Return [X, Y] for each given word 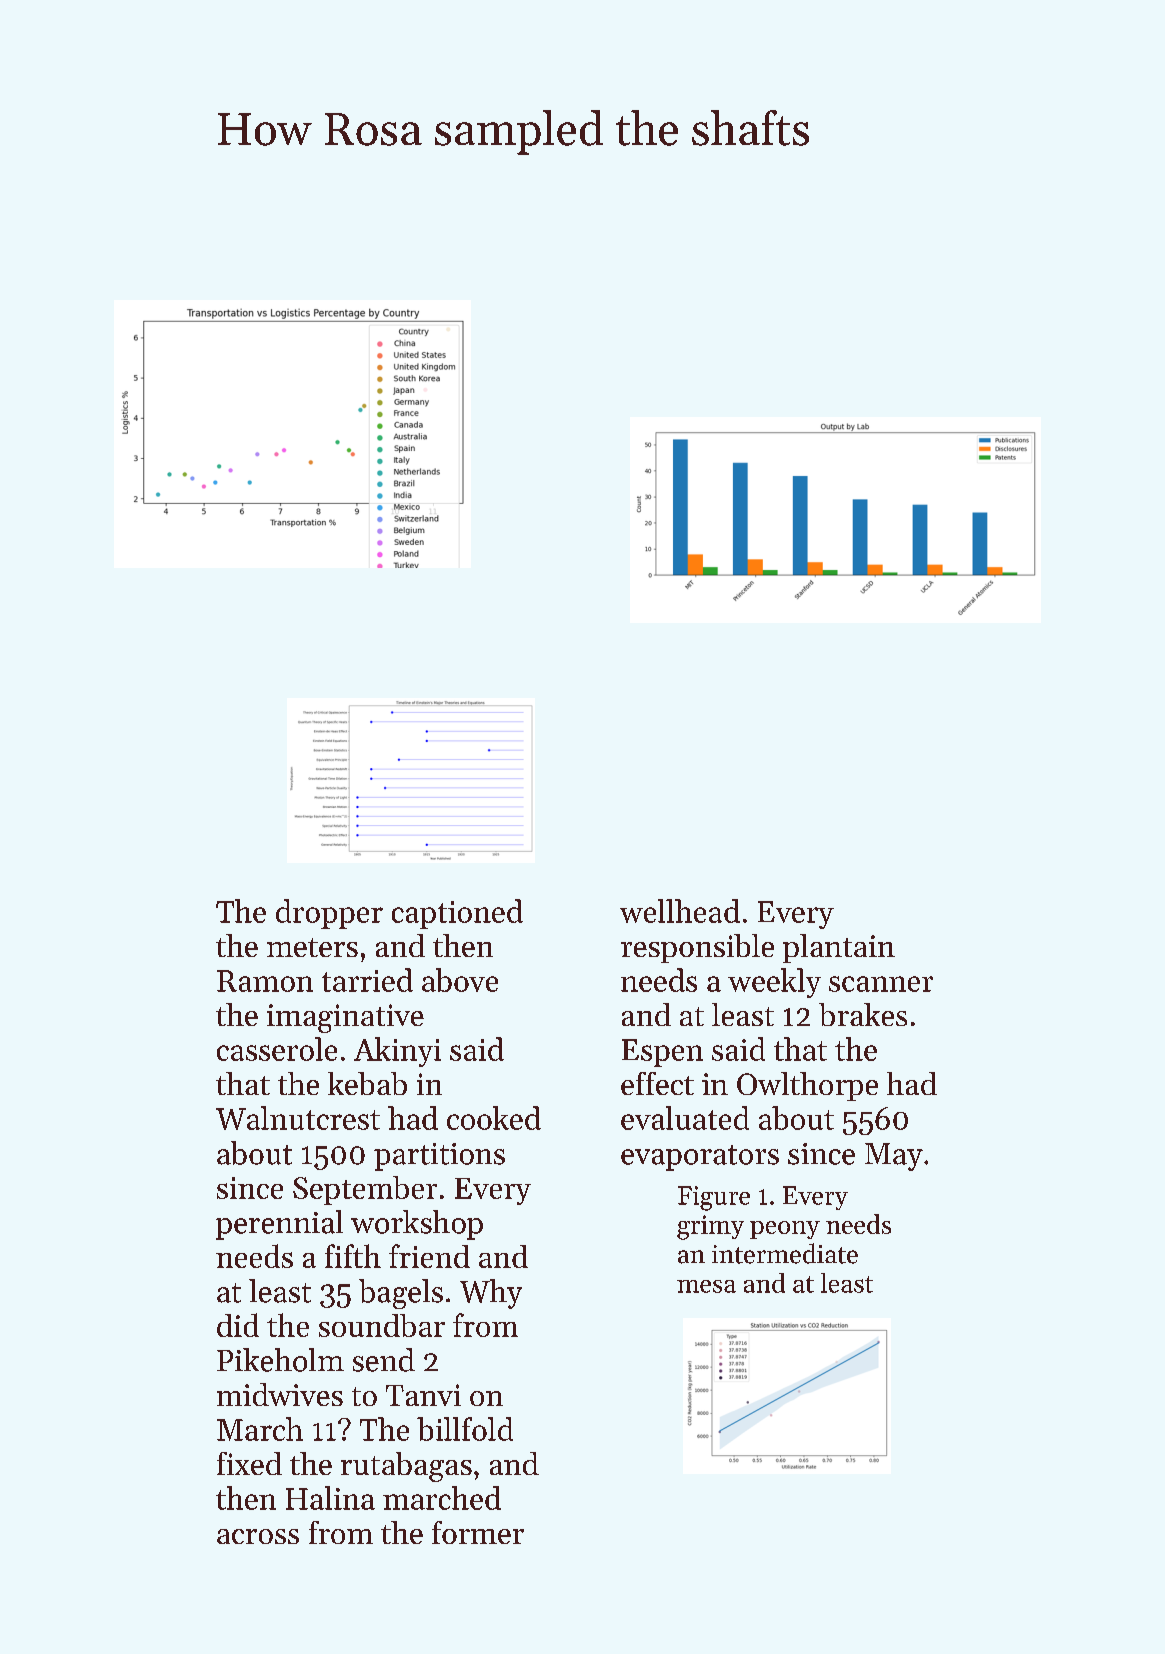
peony [785, 1230]
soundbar [382, 1325]
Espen [662, 1053]
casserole [277, 1049]
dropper [329, 914]
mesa [706, 1286]
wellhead [680, 911]
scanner [881, 984]
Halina [330, 1498]
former [478, 1532]
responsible [697, 948]
